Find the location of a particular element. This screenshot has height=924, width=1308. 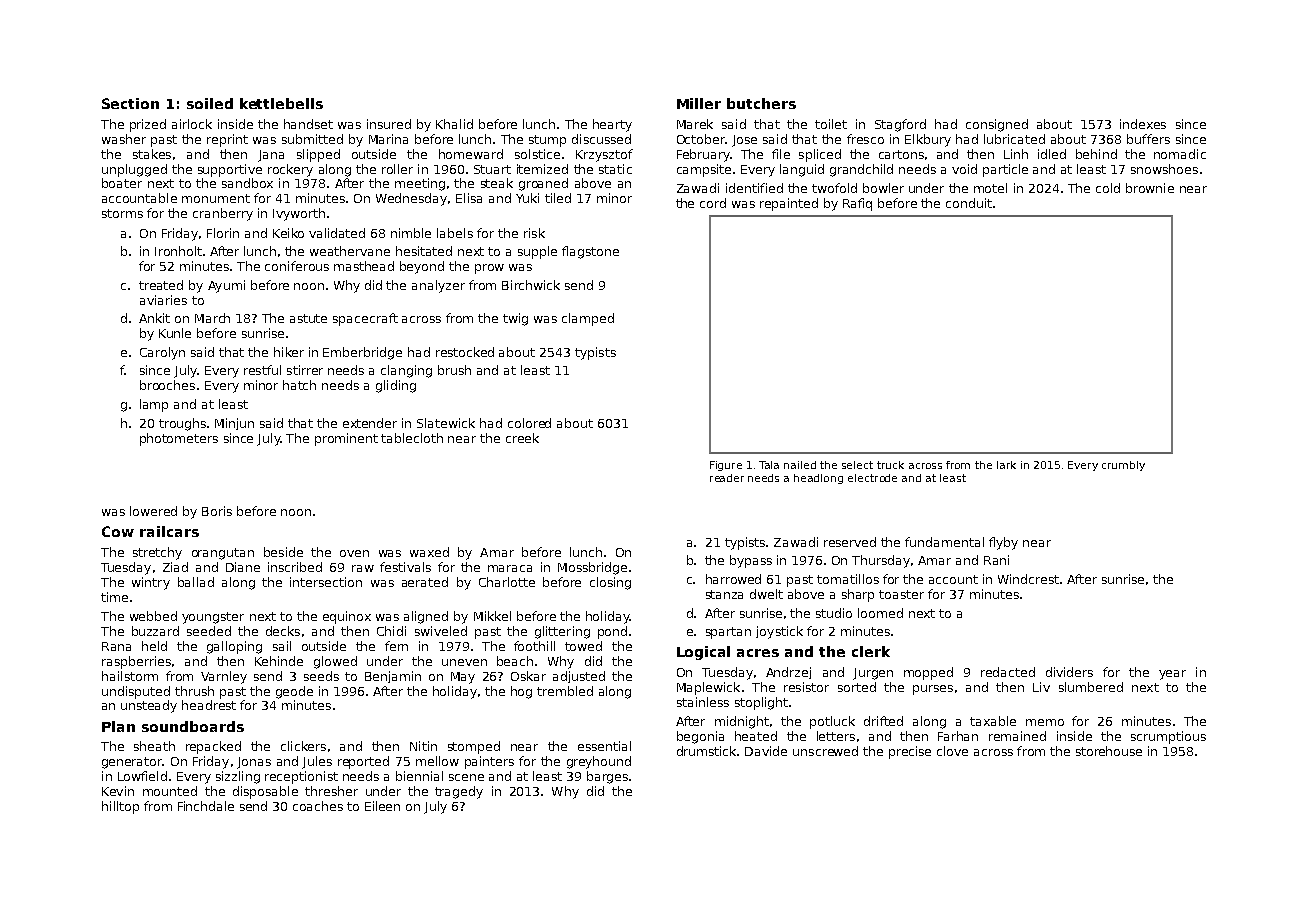

butchers is located at coordinates (761, 103).
